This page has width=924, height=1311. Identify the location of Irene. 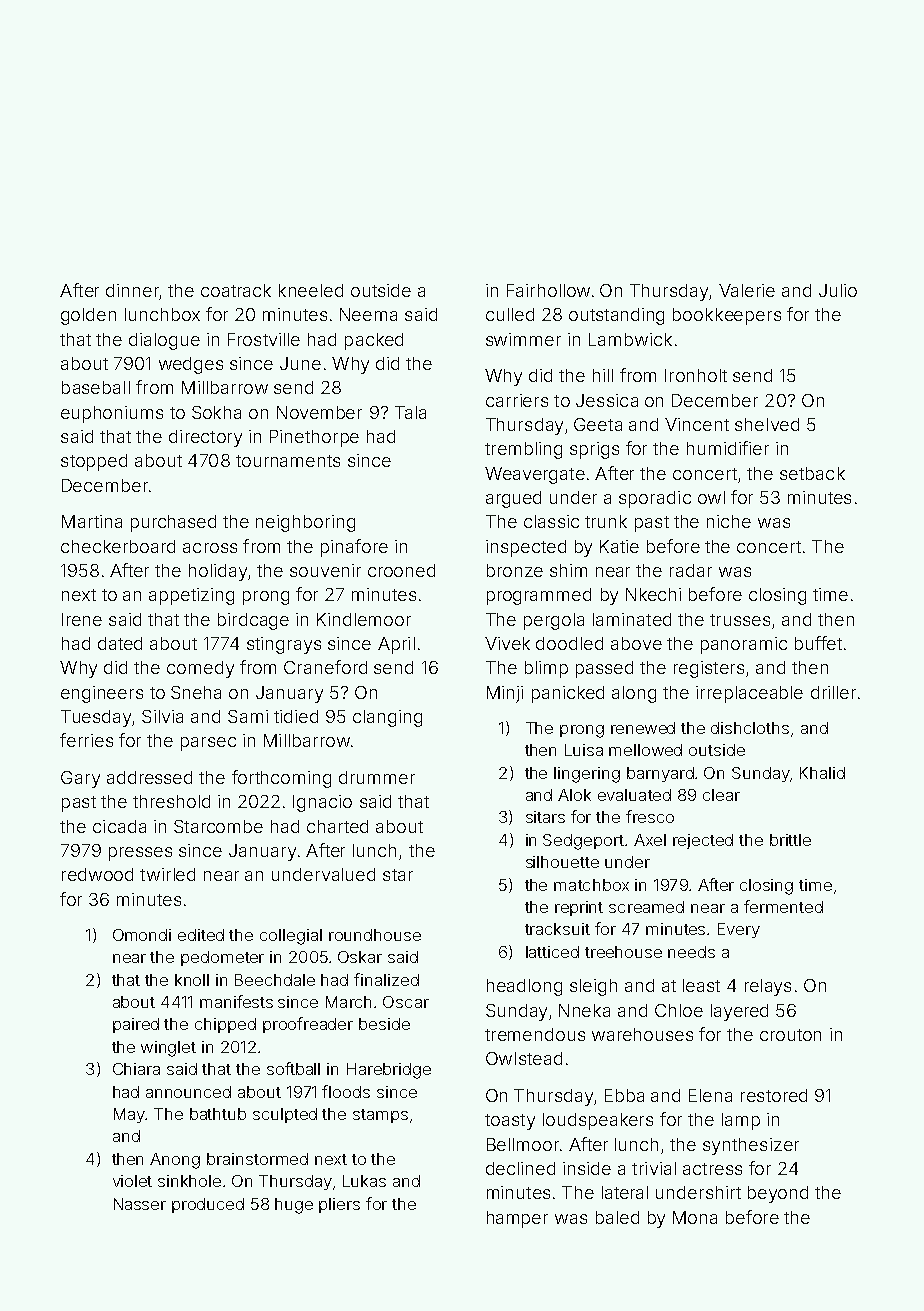
(82, 619).
